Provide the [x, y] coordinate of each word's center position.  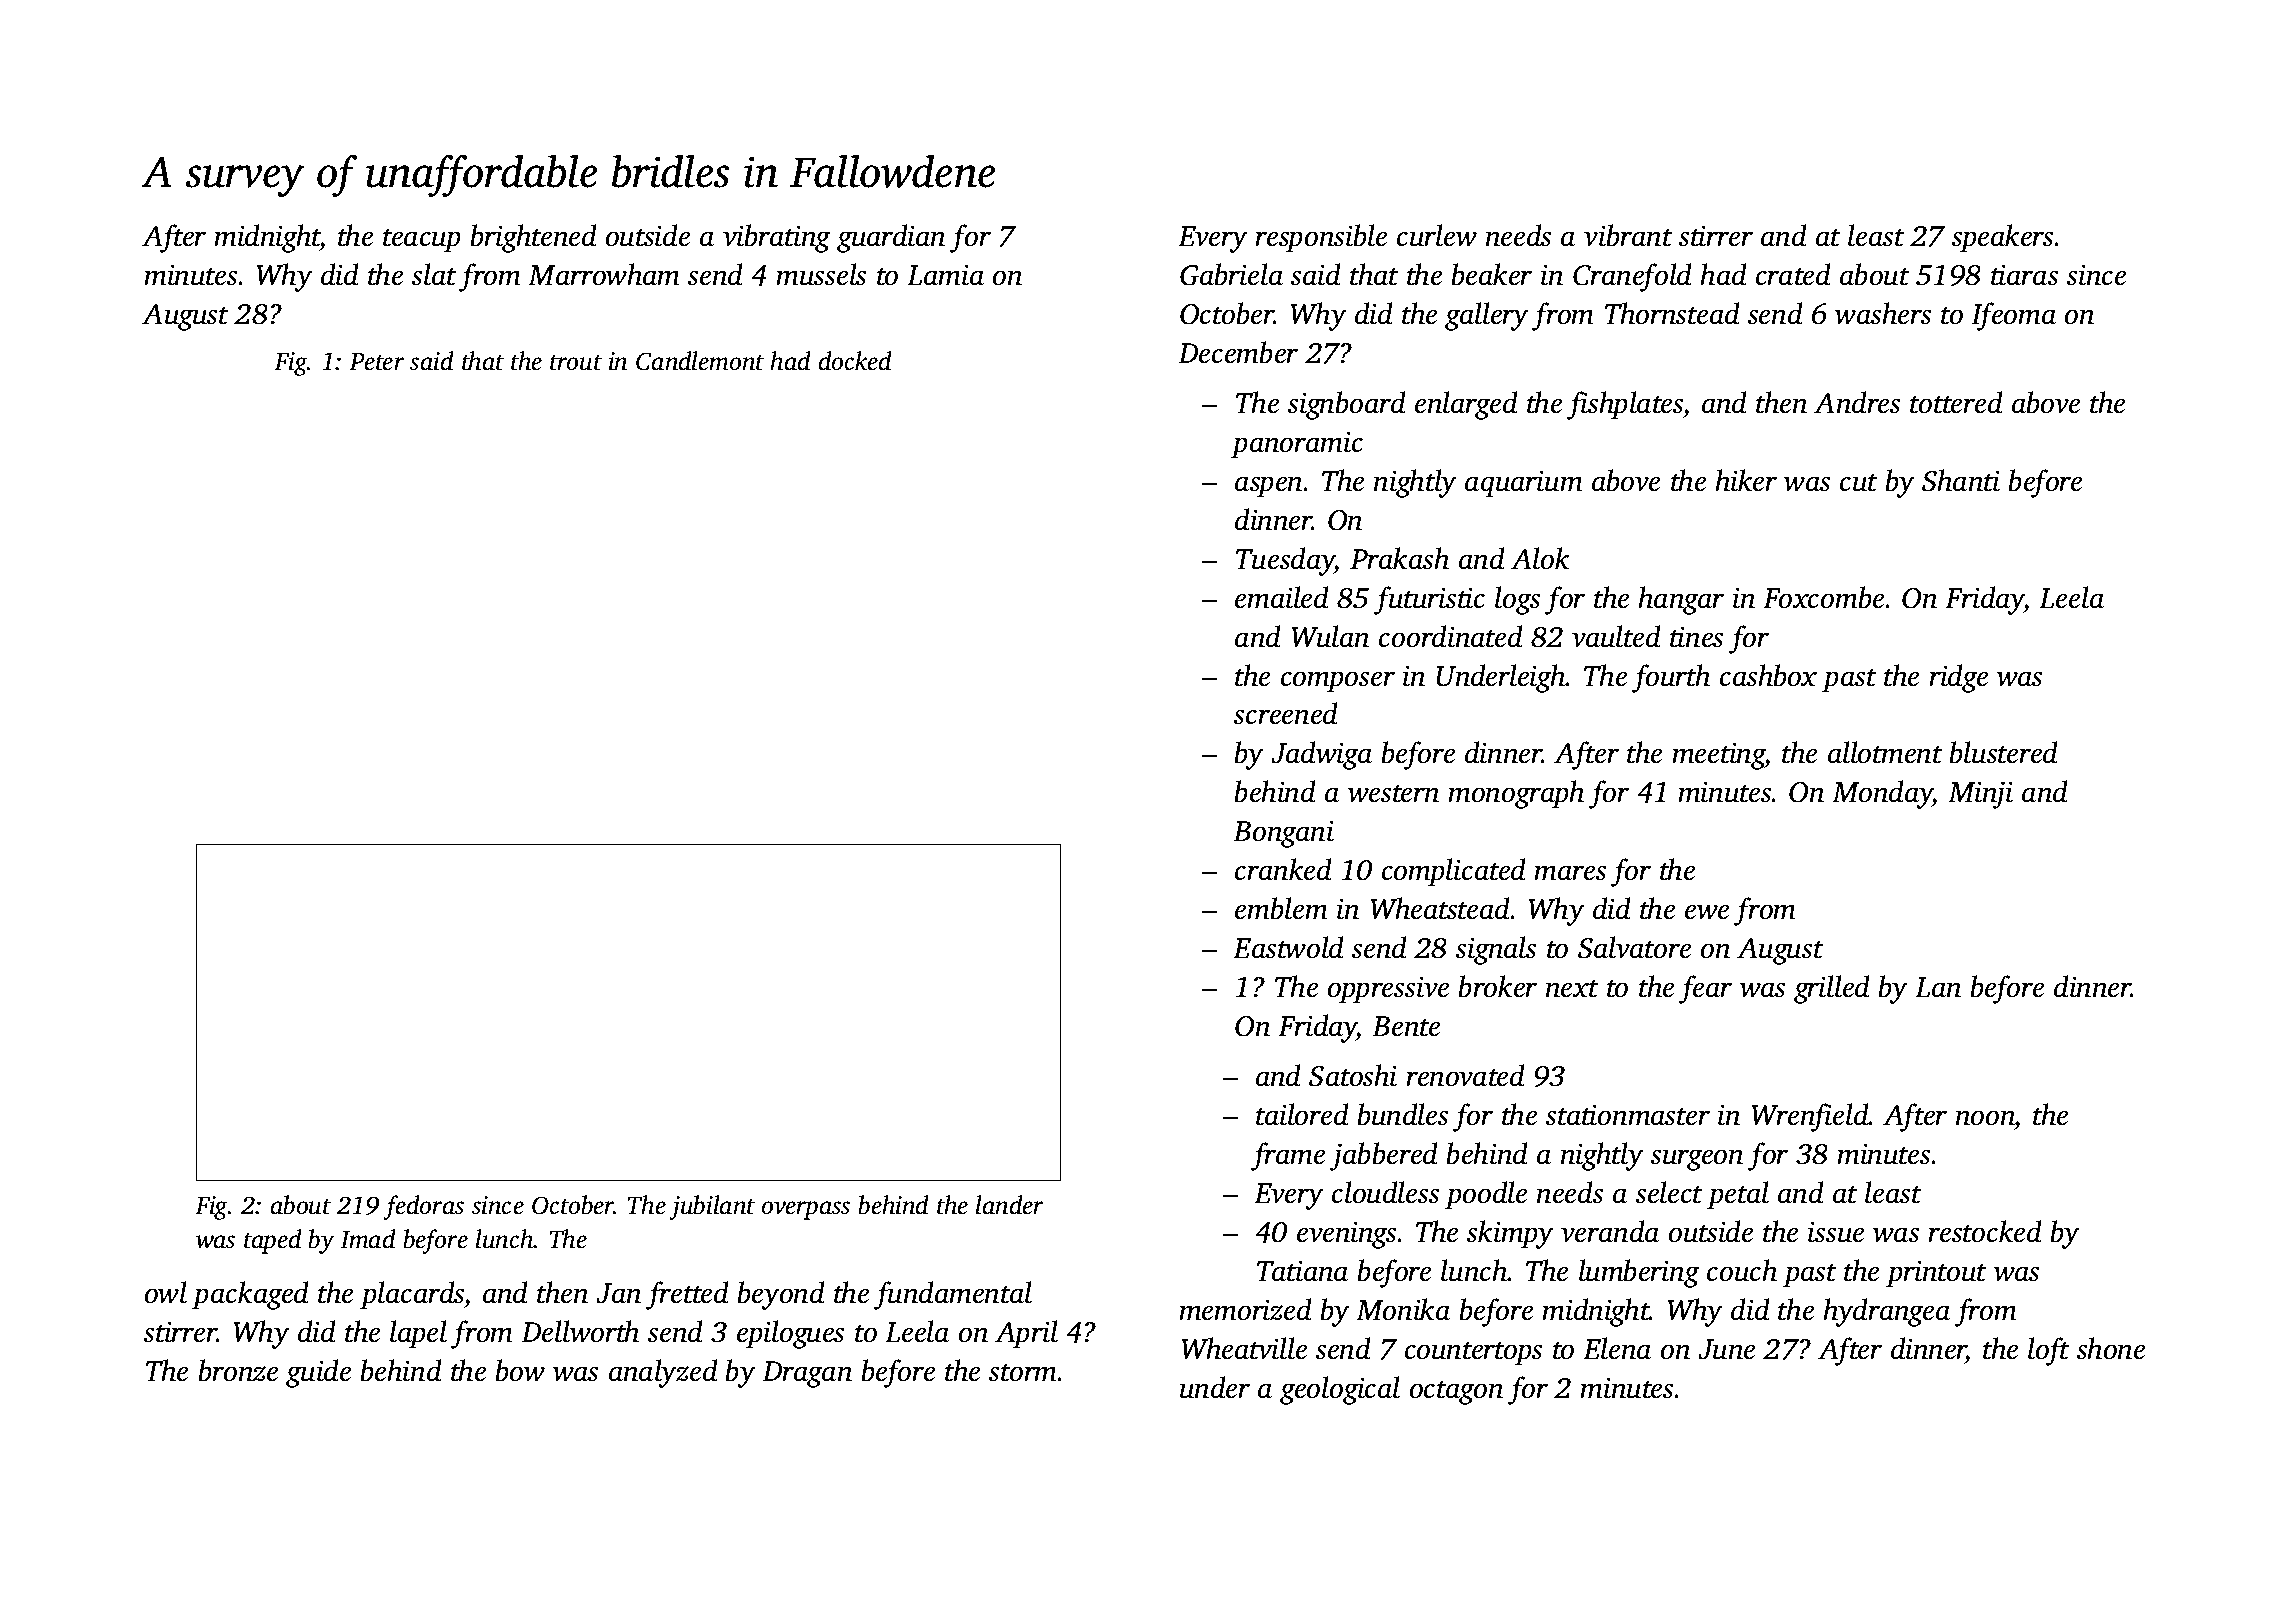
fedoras [424, 1207]
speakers [2003, 238]
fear [1705, 989]
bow [520, 1370]
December [1238, 352]
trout [576, 363]
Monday [1882, 794]
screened [1286, 713]
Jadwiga [1321, 755]
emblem [1281, 908]
